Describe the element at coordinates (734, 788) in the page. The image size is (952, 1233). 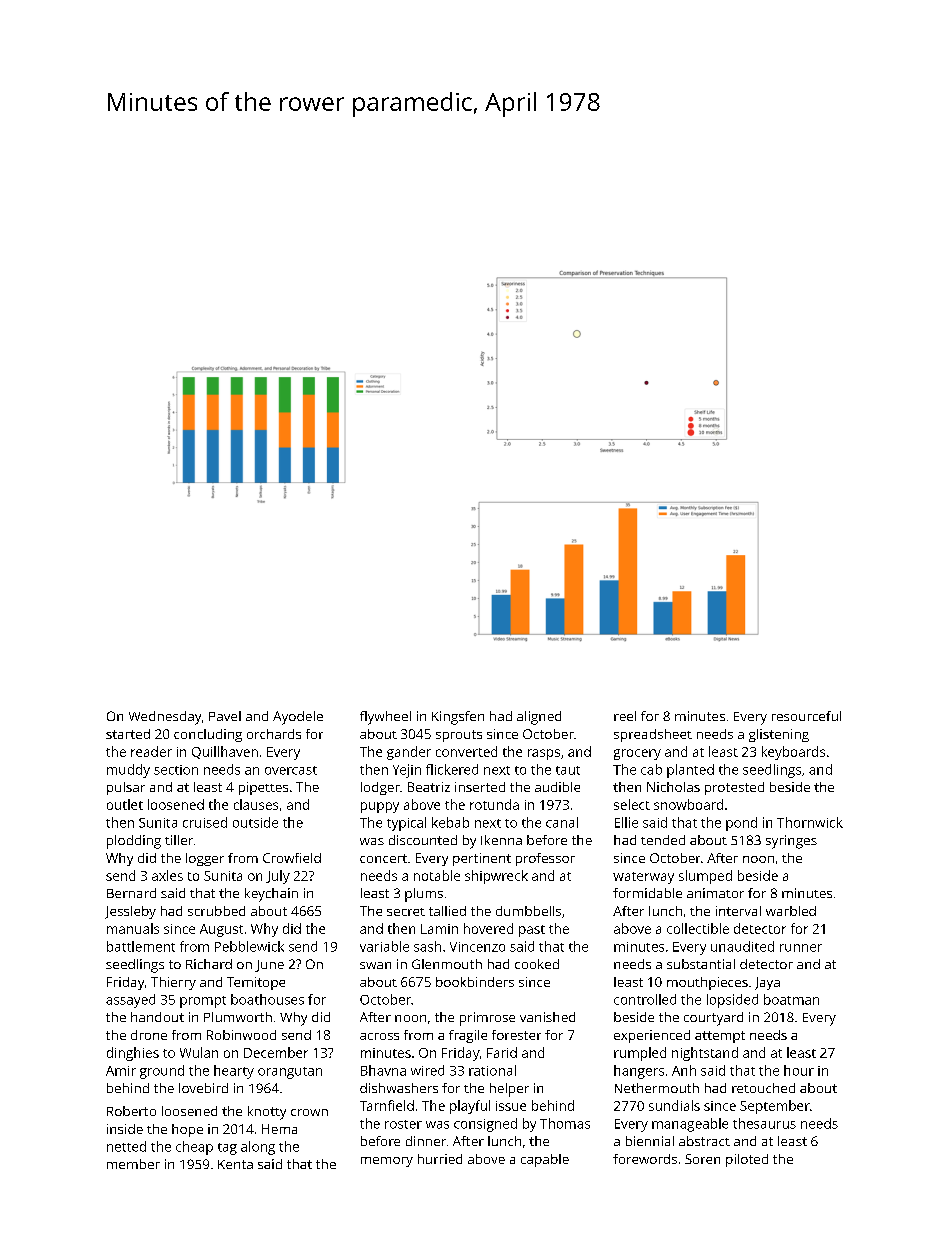
I see `protested` at that location.
